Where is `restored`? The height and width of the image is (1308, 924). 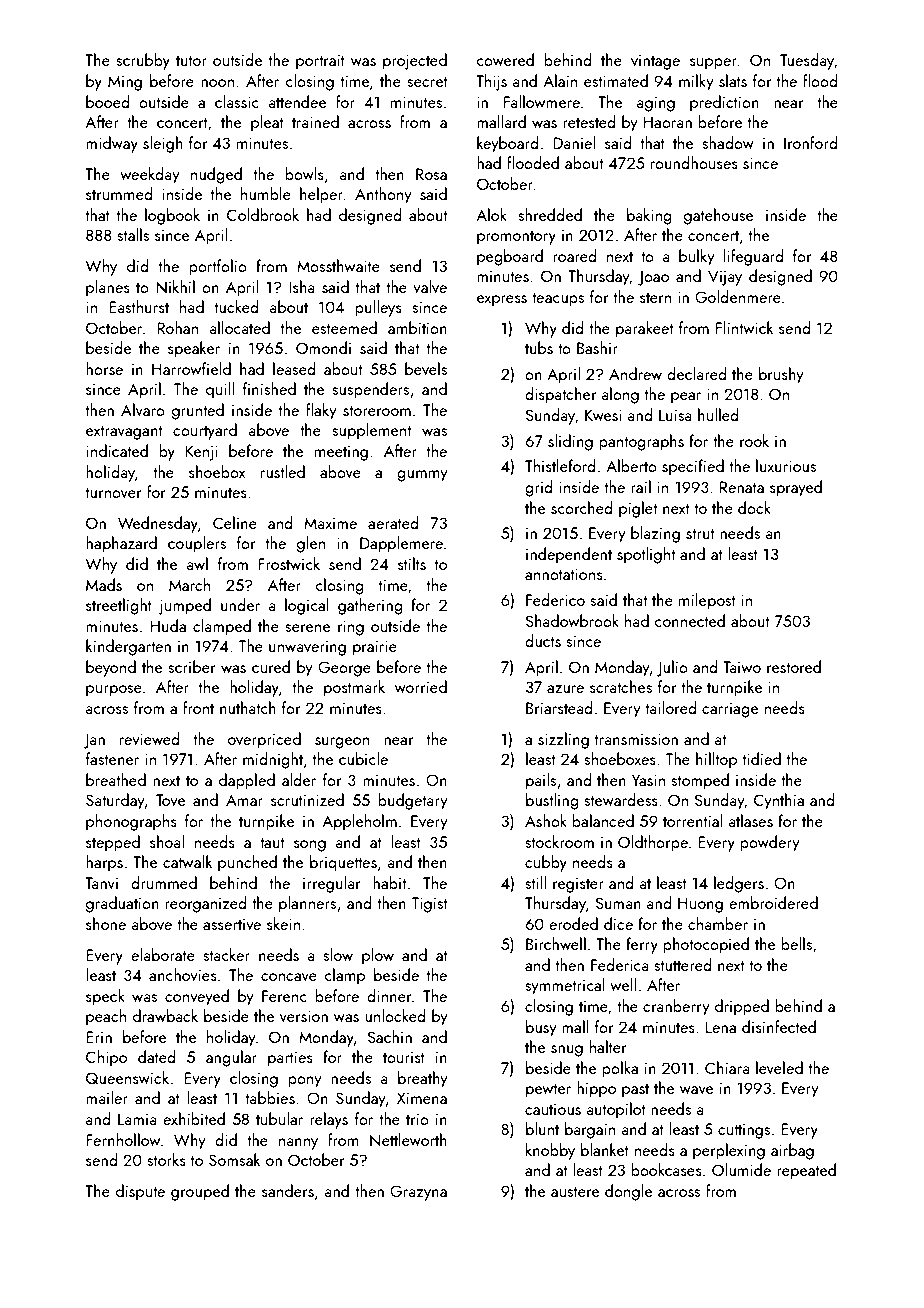
restored is located at coordinates (794, 666).
